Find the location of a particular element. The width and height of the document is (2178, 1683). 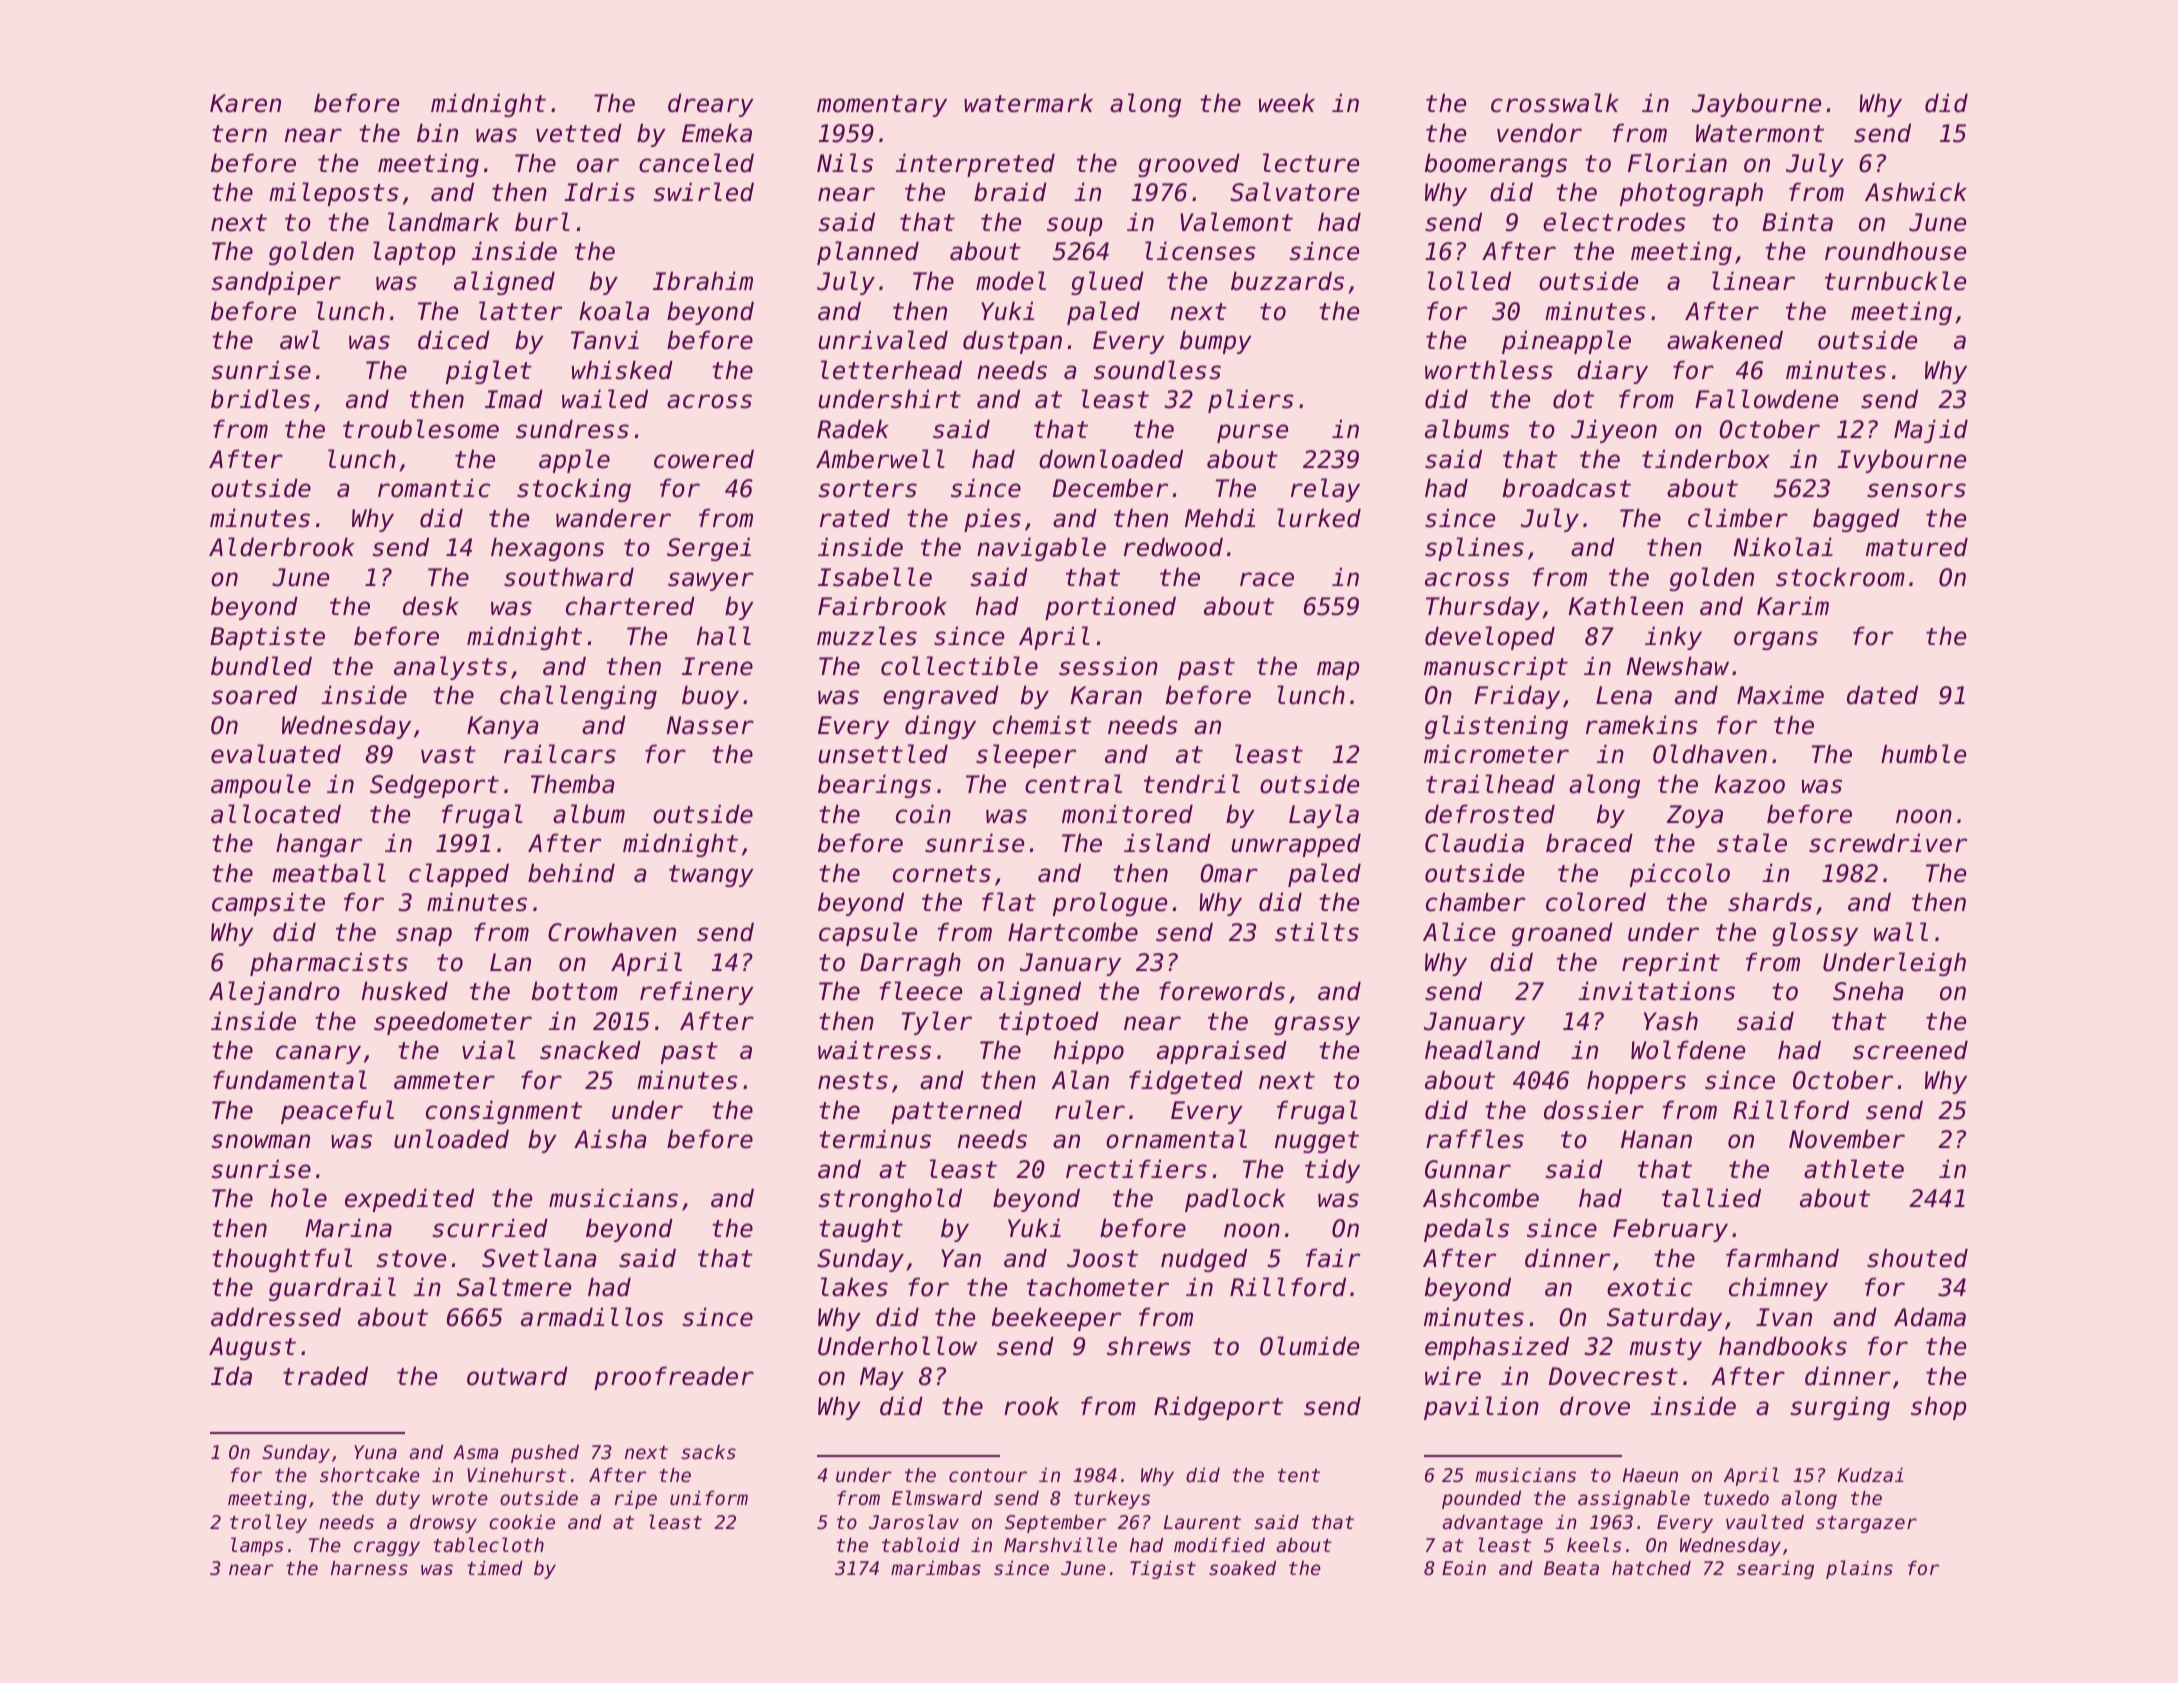

Yash is located at coordinates (1671, 1021).
